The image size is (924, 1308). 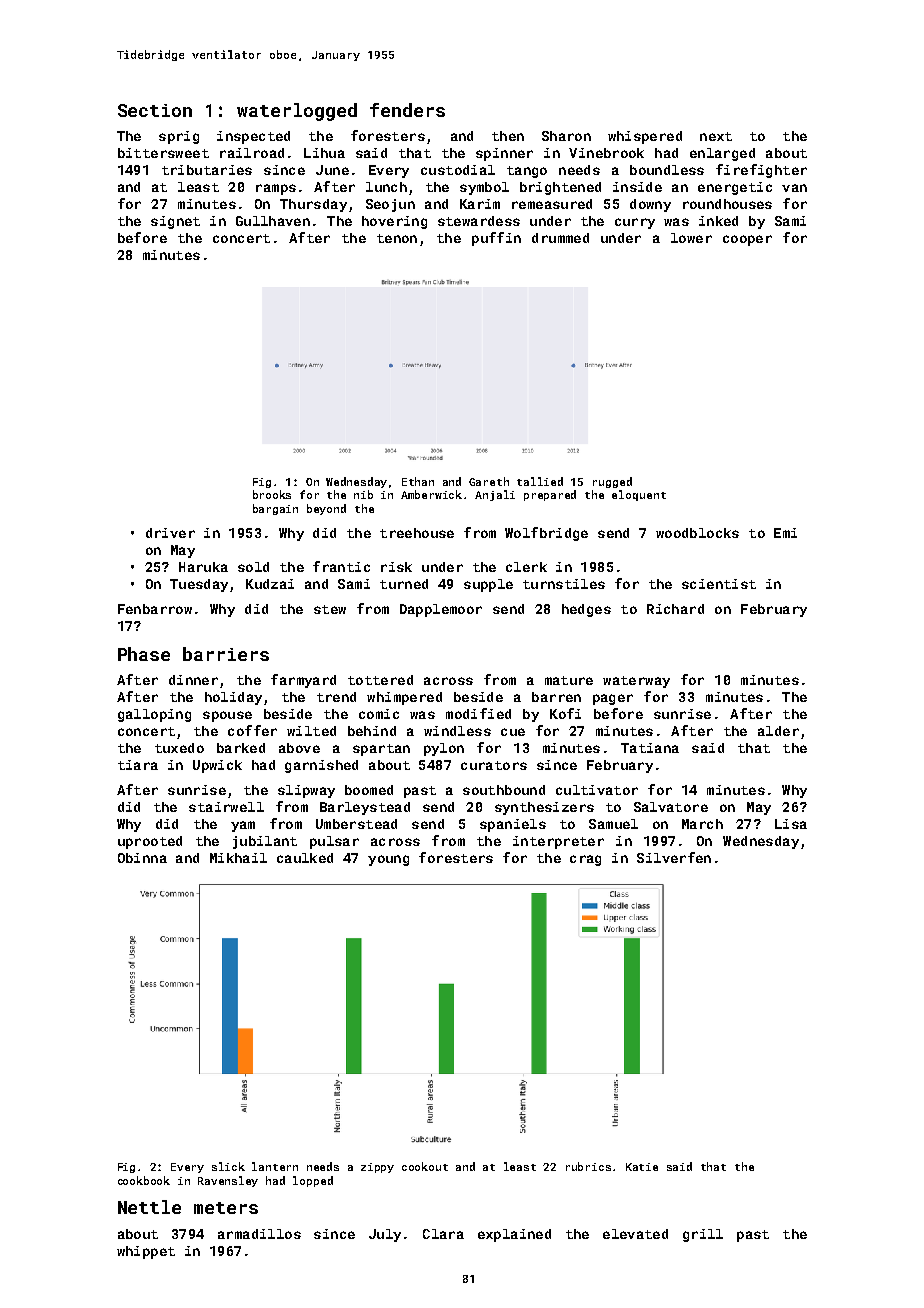 What do you see at coordinates (642, 1167) in the page?
I see `Katie` at bounding box center [642, 1167].
